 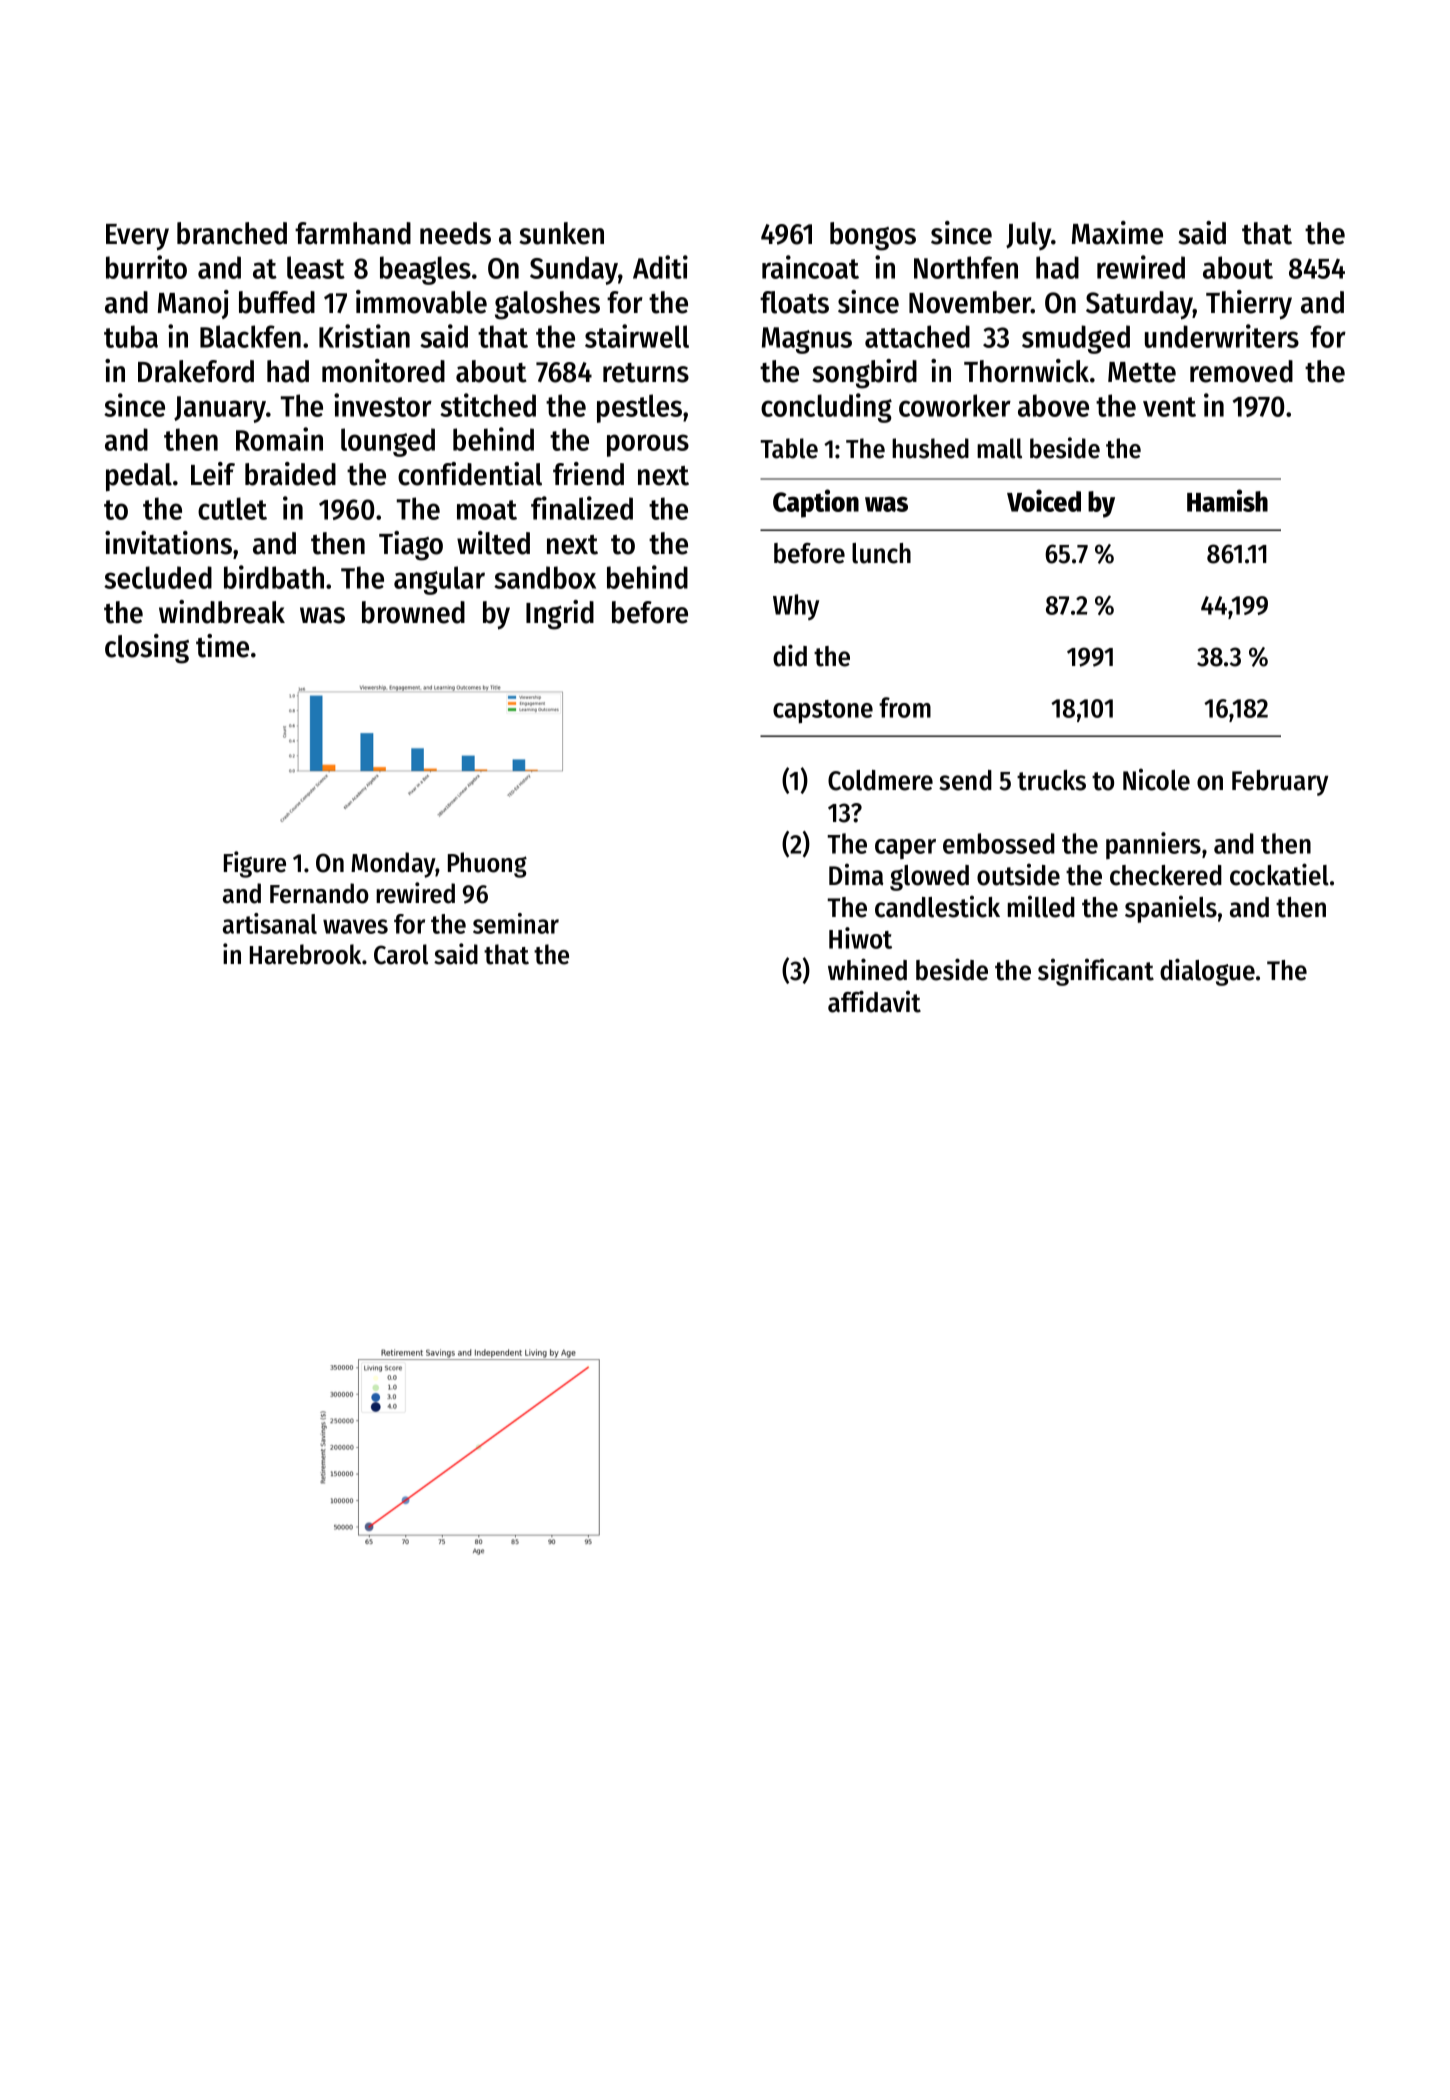 I want to click on Harebrook, so click(x=305, y=954).
